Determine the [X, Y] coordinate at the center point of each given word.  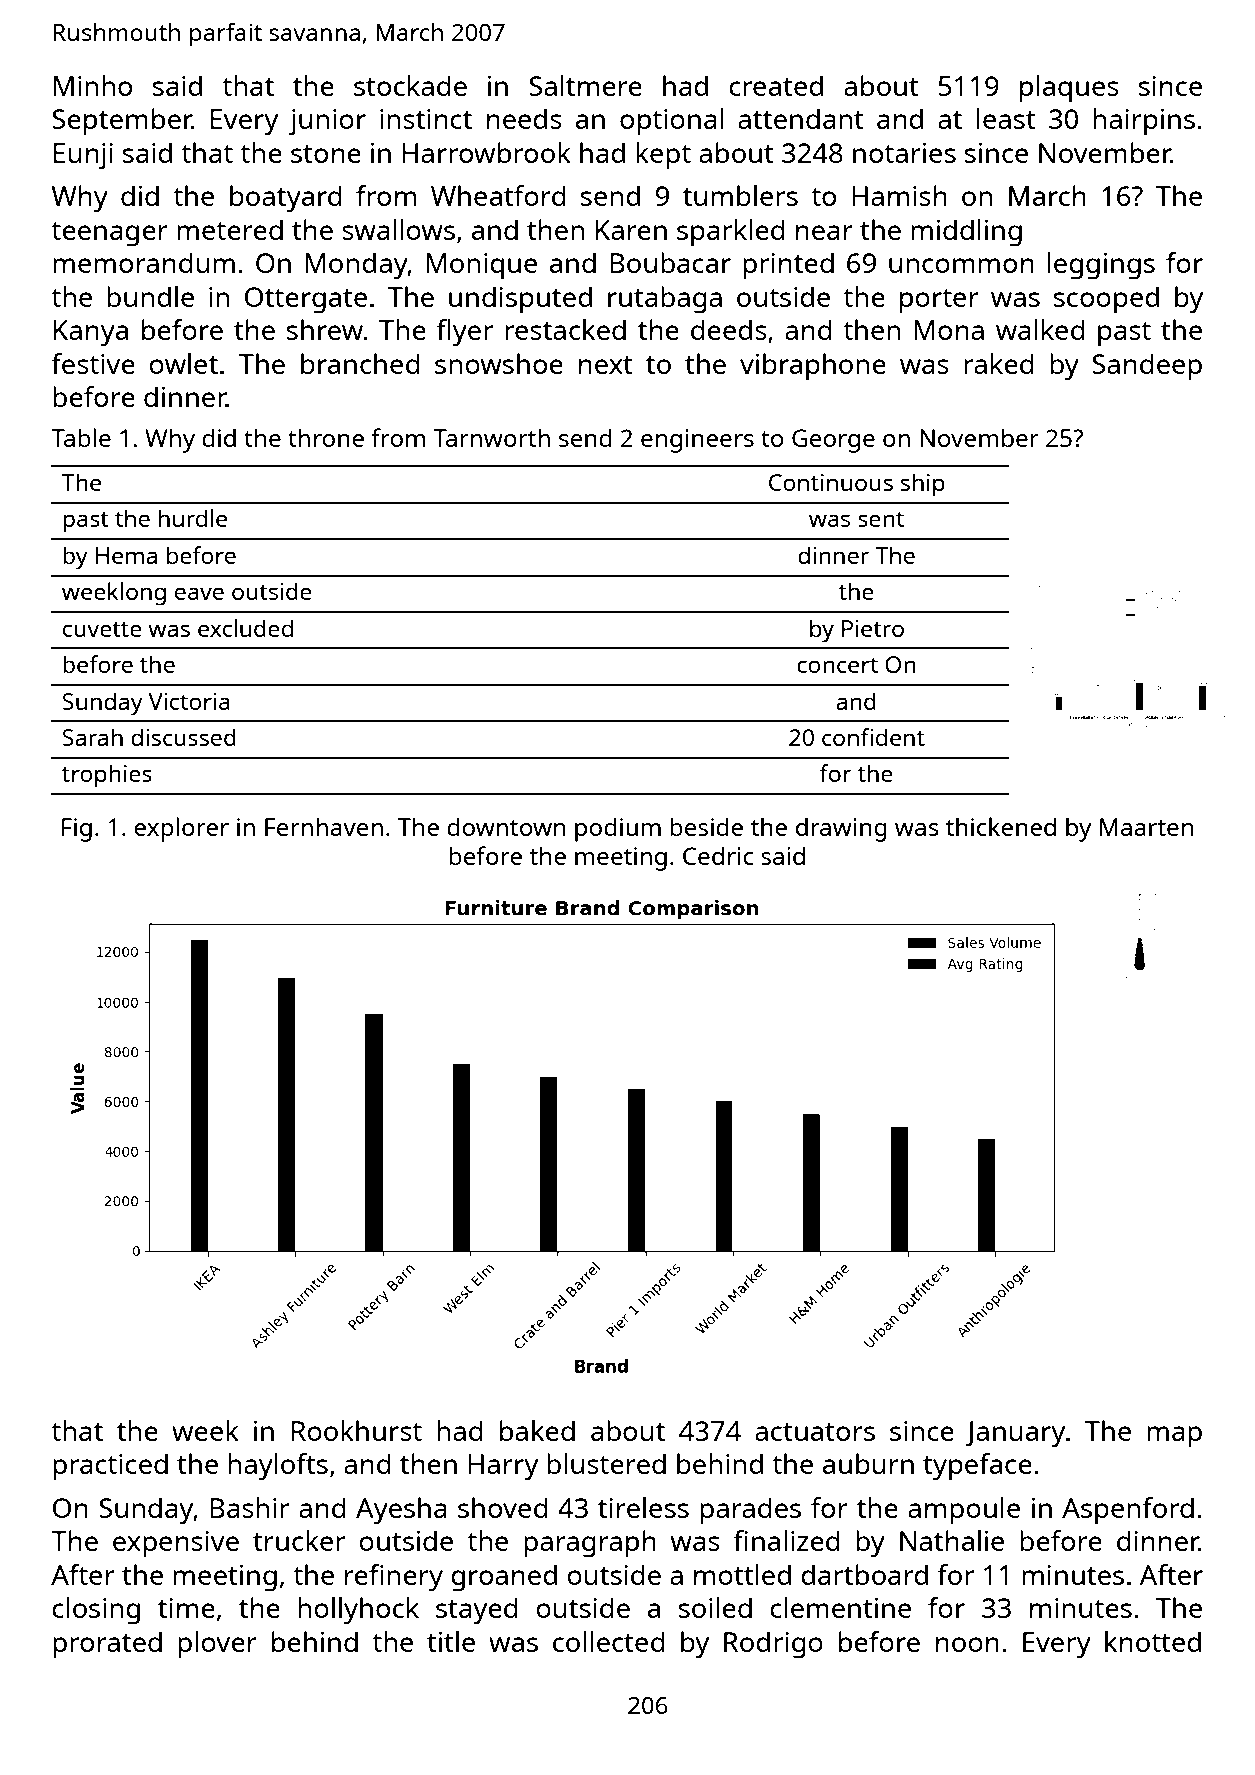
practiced [110, 1467]
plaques [1069, 89]
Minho [93, 85]
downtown [506, 827]
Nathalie [952, 1540]
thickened [1001, 826]
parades [750, 1511]
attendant [801, 118]
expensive [176, 1544]
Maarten [1146, 827]
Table [81, 437]
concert [837, 665]
